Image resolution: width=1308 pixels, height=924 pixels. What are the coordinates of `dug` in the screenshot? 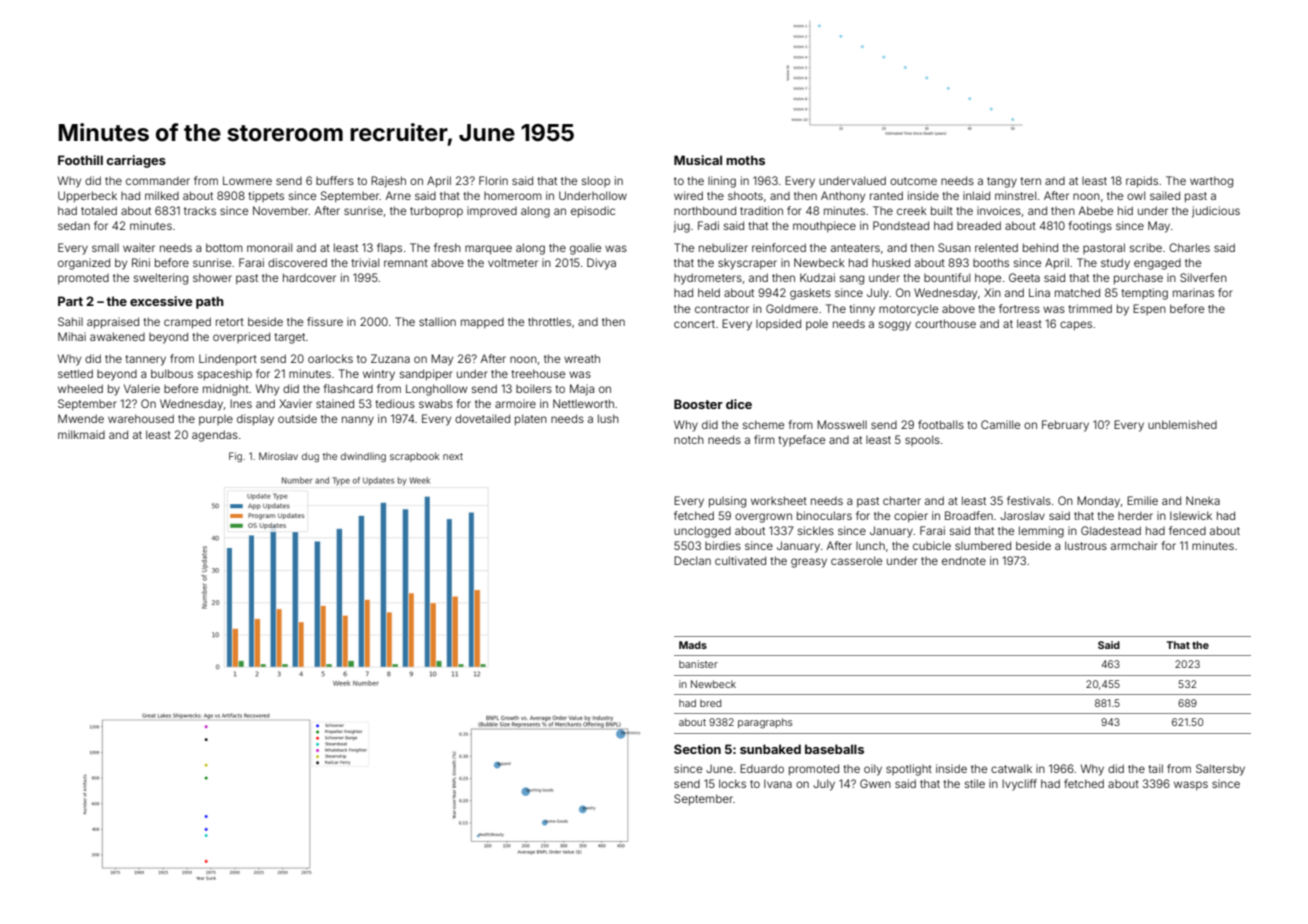 It's located at (310, 457).
